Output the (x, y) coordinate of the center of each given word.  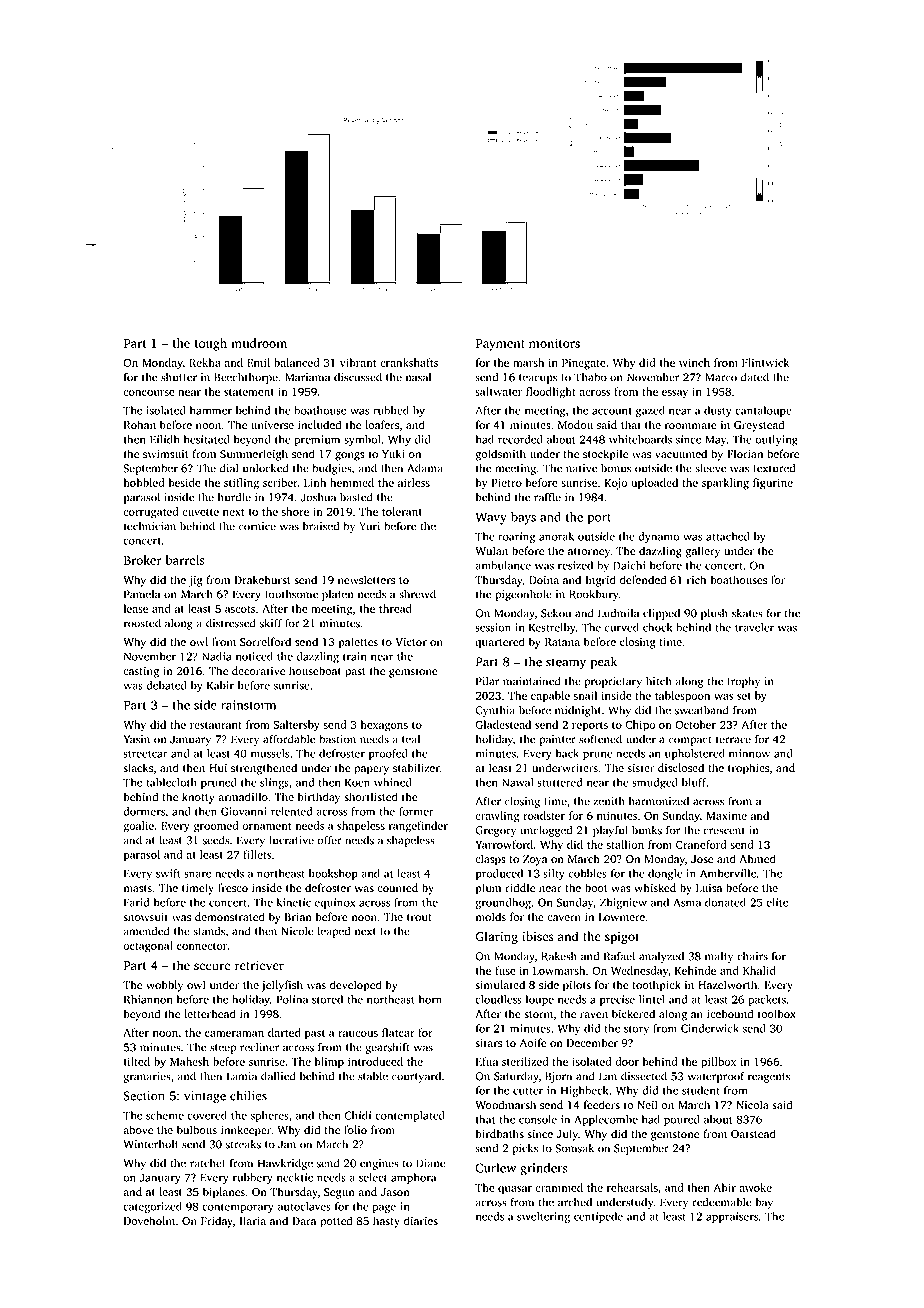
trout (419, 917)
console (538, 1119)
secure (212, 967)
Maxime (726, 815)
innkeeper (246, 1131)
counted (397, 888)
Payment (500, 345)
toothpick (656, 986)
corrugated (150, 513)
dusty (718, 411)
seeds (216, 840)
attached (728, 536)
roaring (517, 538)
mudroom (259, 343)
